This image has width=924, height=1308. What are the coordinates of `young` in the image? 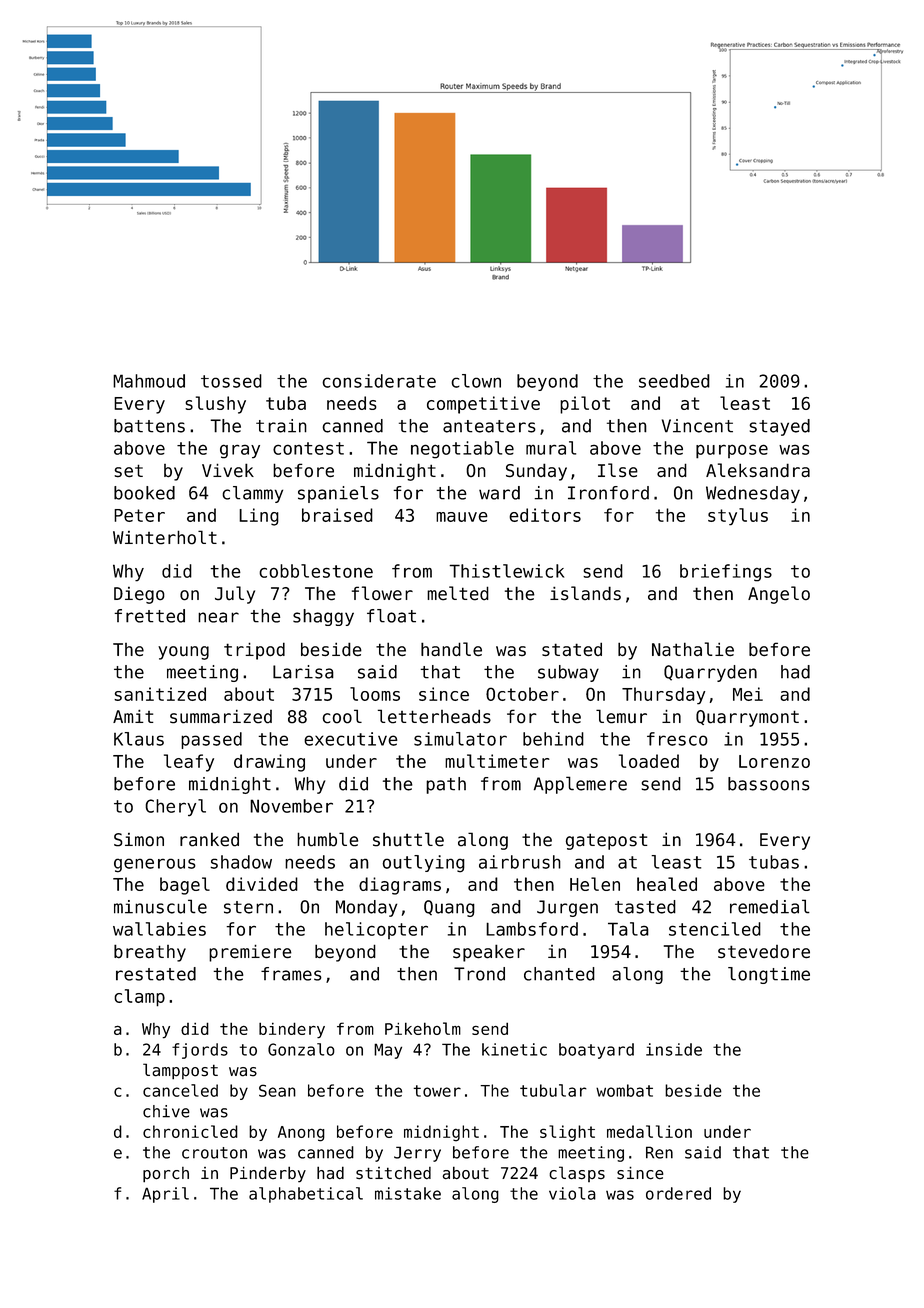 It's located at (183, 653).
